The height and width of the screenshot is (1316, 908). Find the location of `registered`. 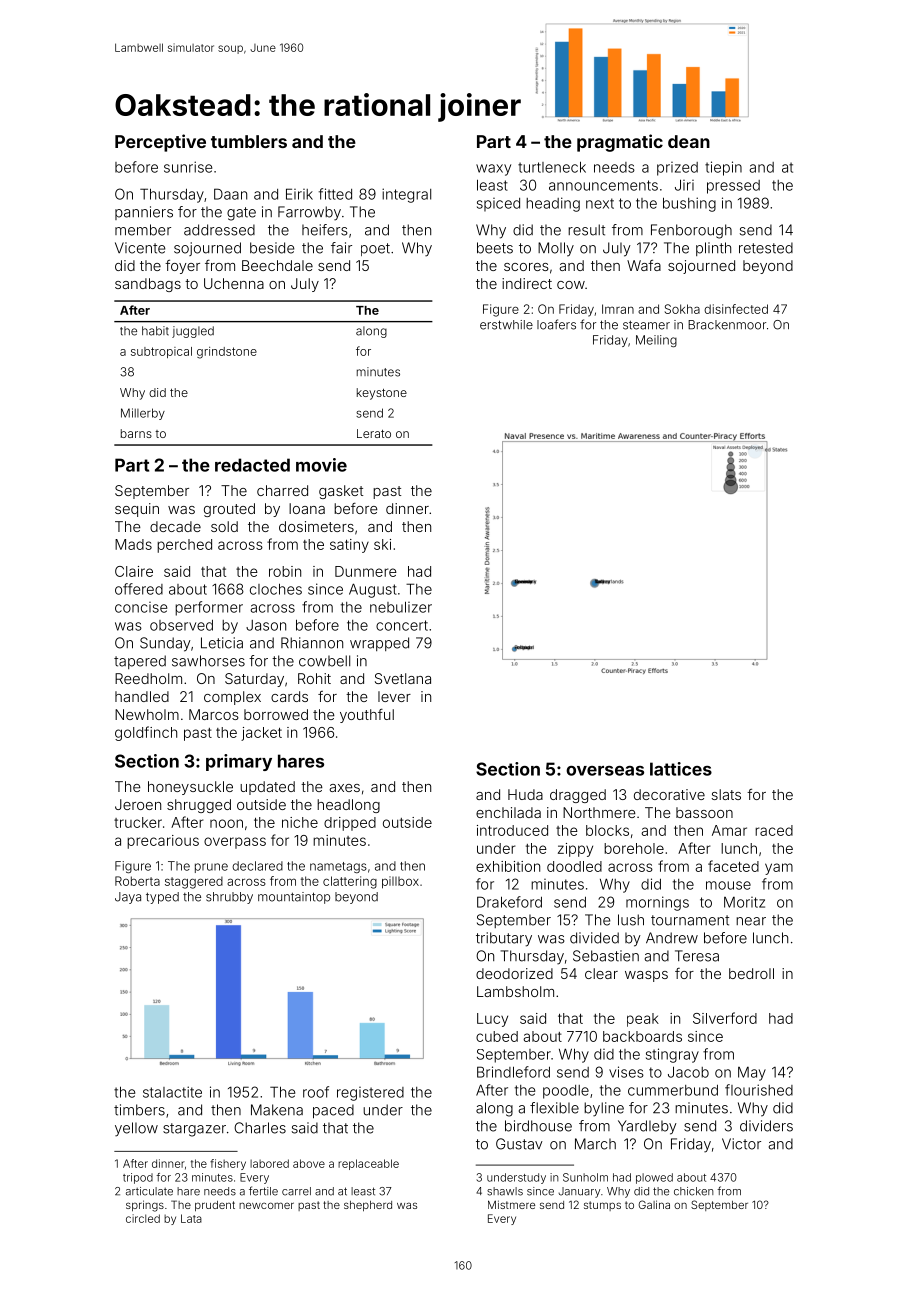

registered is located at coordinates (370, 1094).
